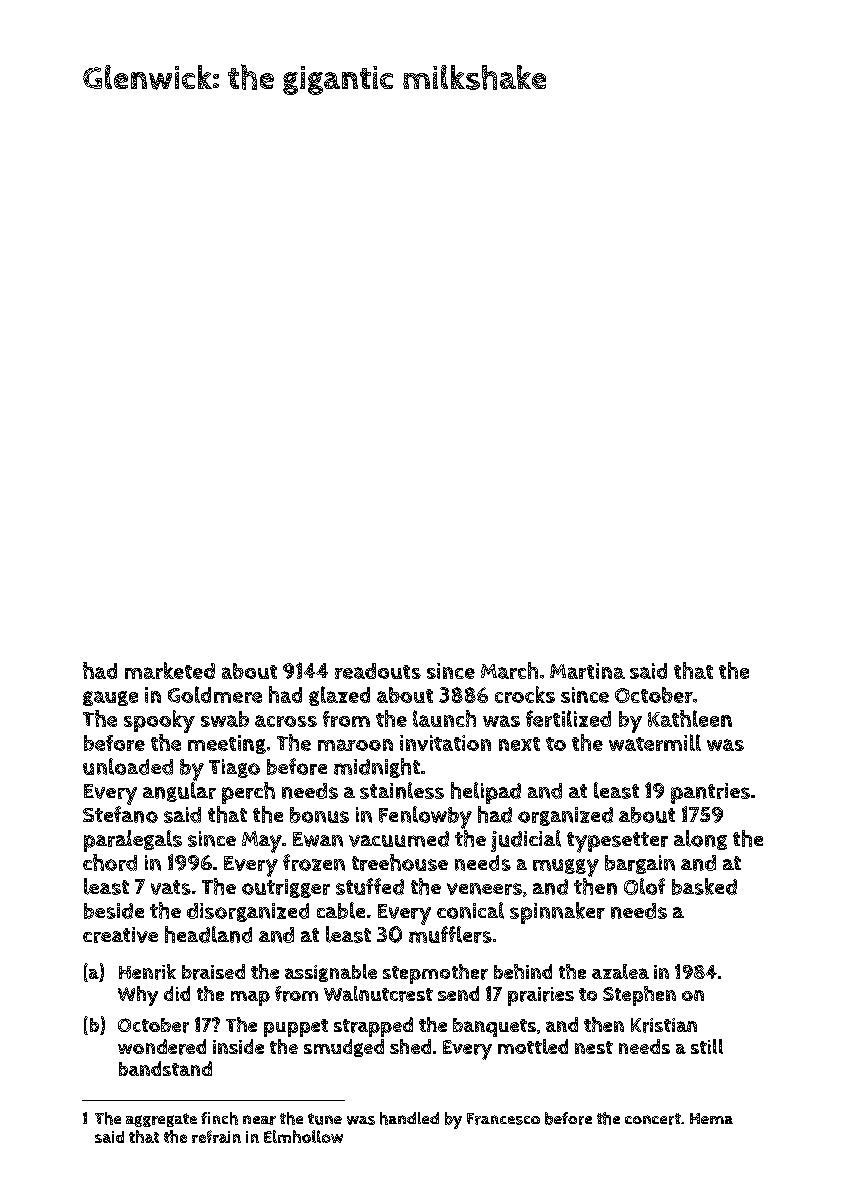 The image size is (847, 1201). What do you see at coordinates (710, 793) in the page?
I see `pantries` at bounding box center [710, 793].
